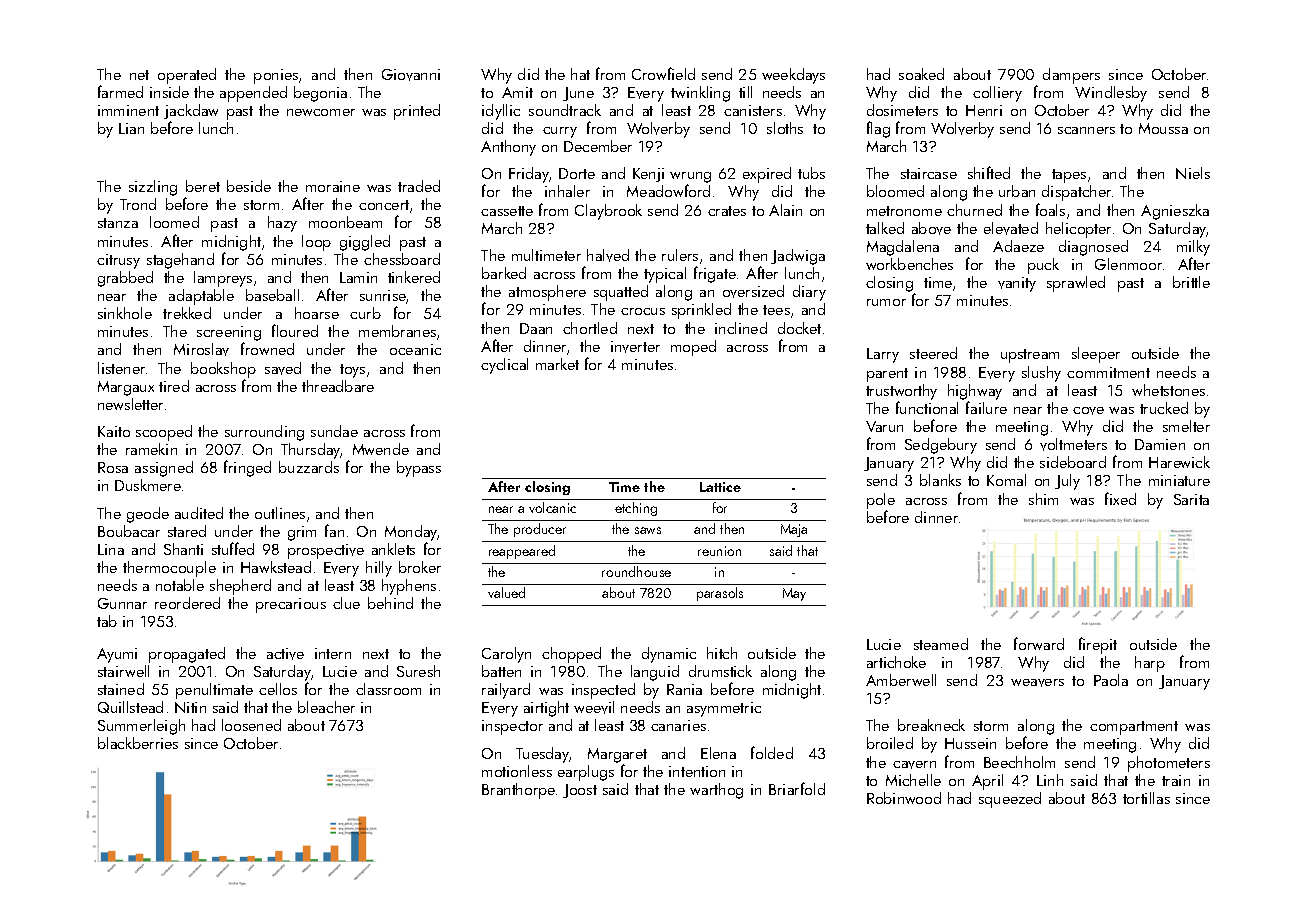 The image size is (1308, 924). What do you see at coordinates (125, 313) in the document?
I see `sinkhole` at bounding box center [125, 313].
